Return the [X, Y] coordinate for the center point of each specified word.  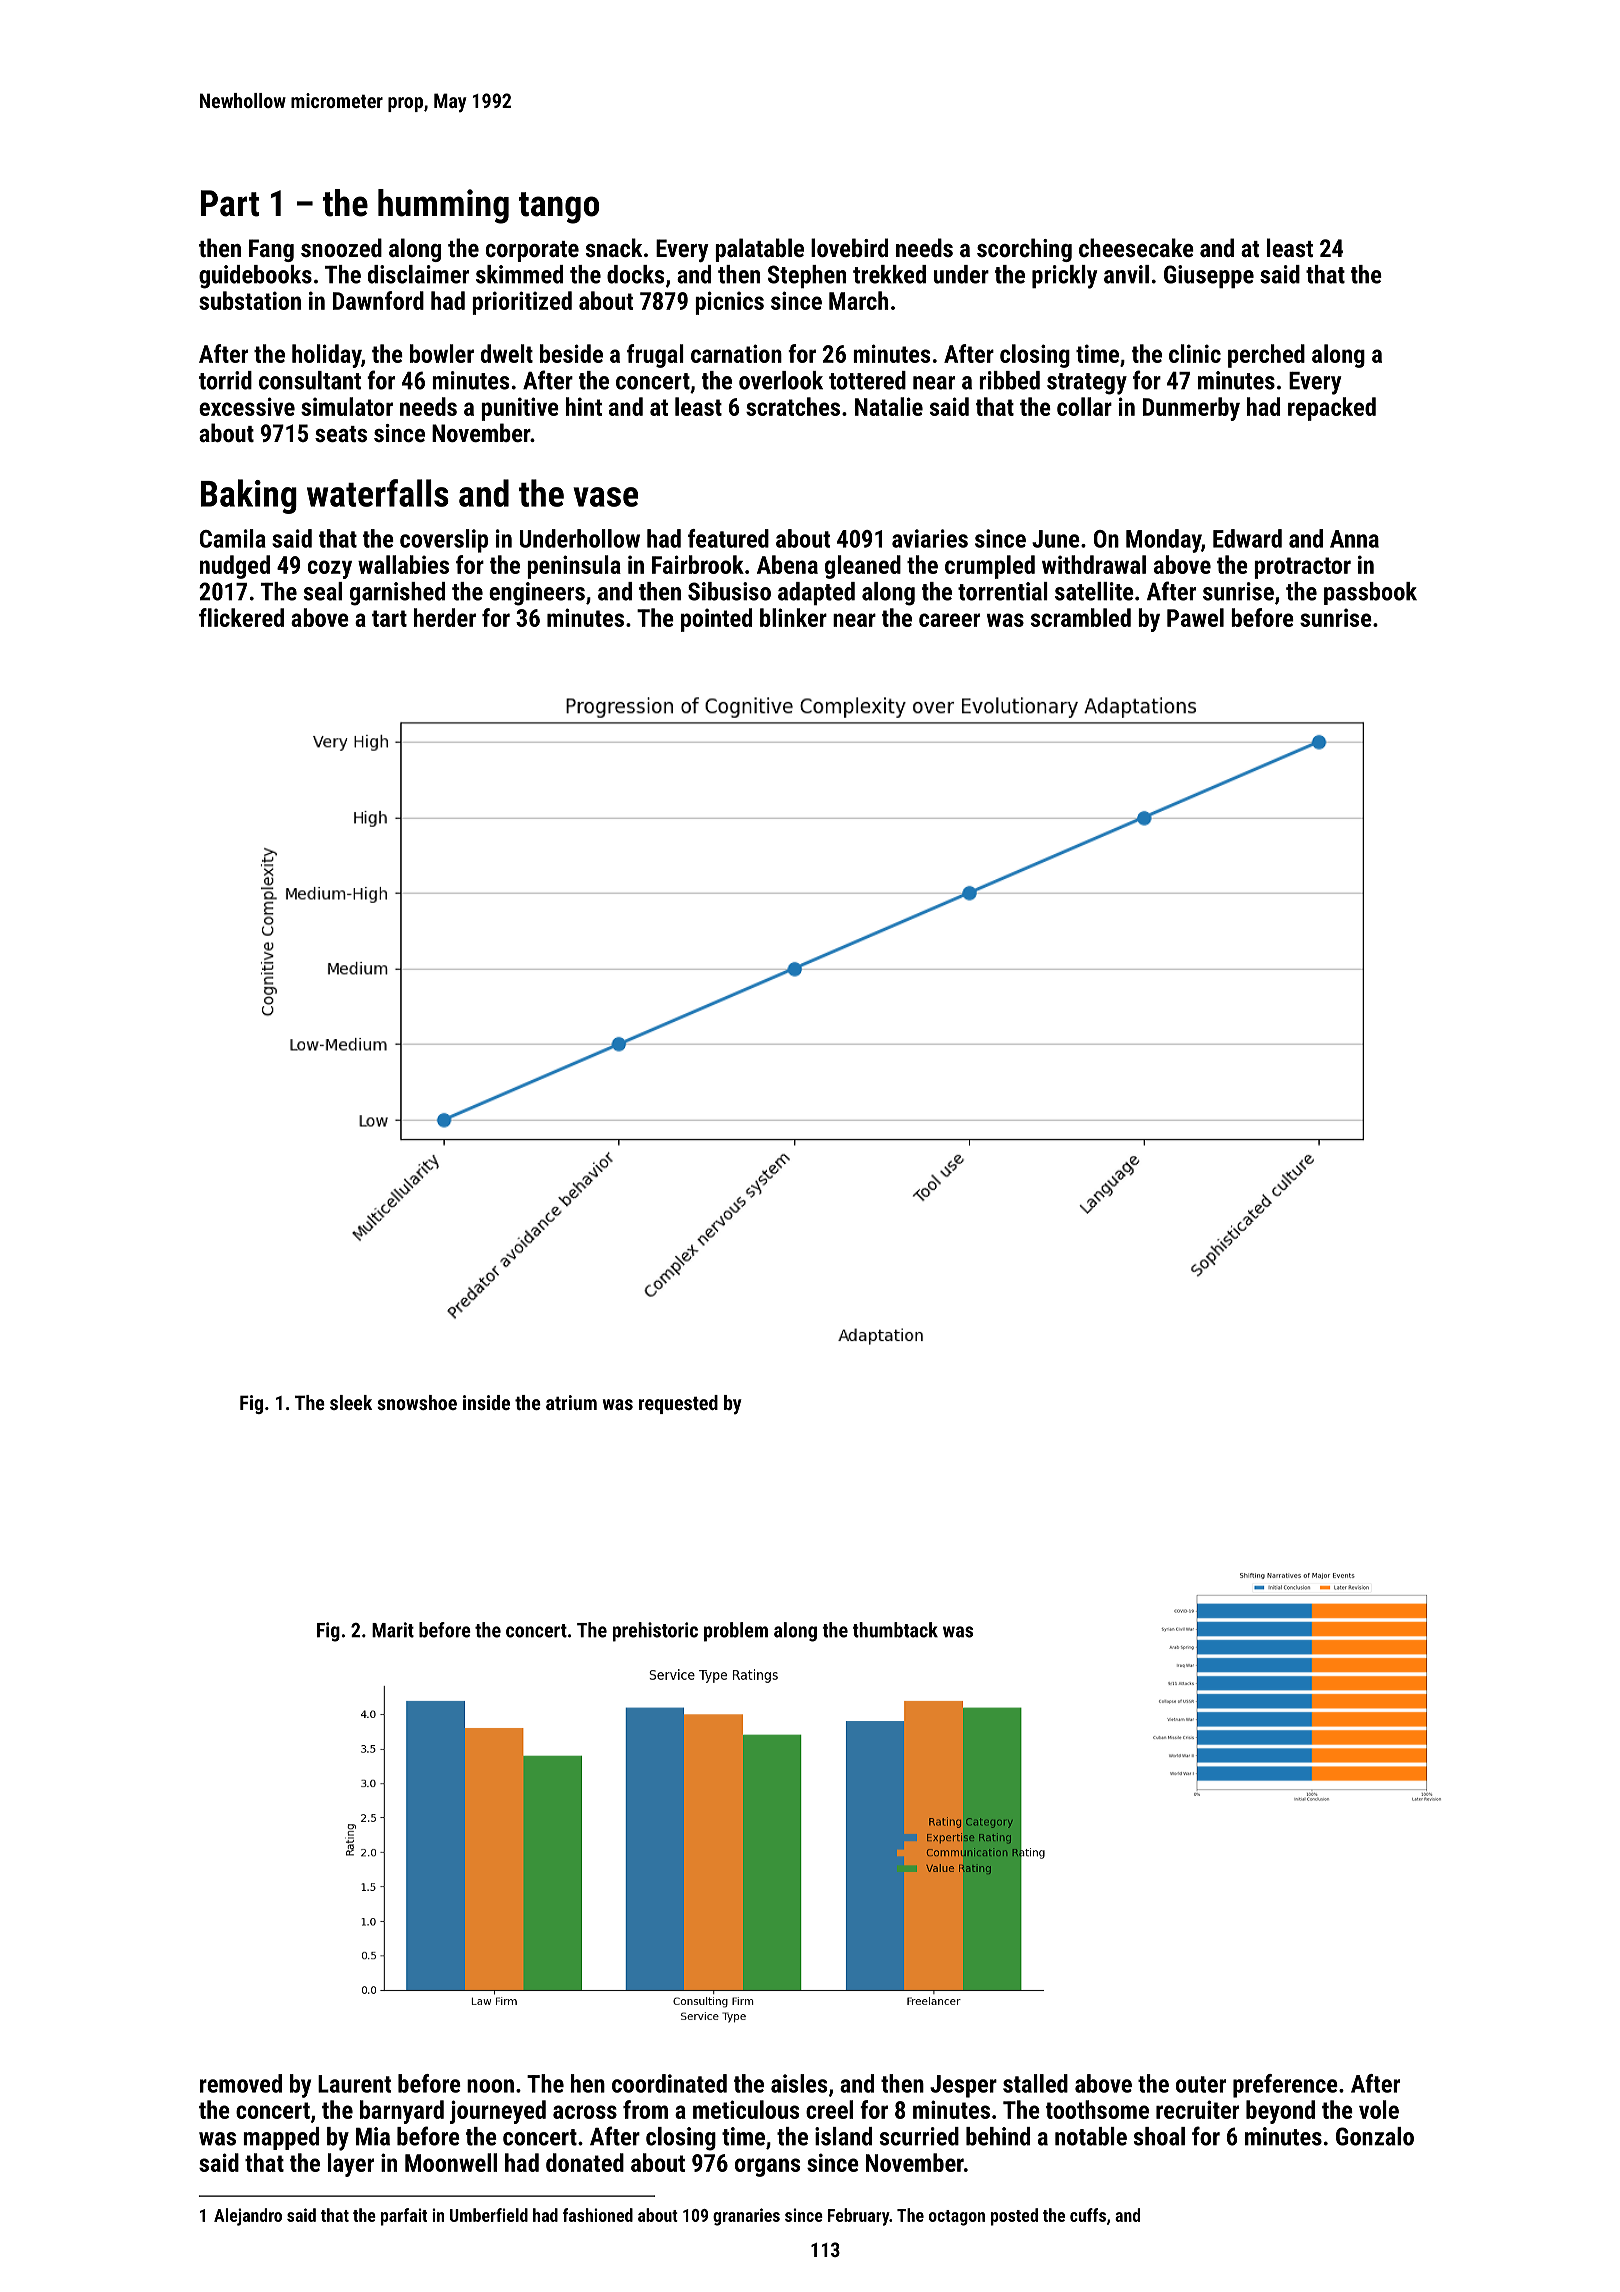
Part [230, 203]
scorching [1024, 250]
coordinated [669, 2083]
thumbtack [895, 1630]
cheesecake [1136, 247]
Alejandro [248, 2217]
